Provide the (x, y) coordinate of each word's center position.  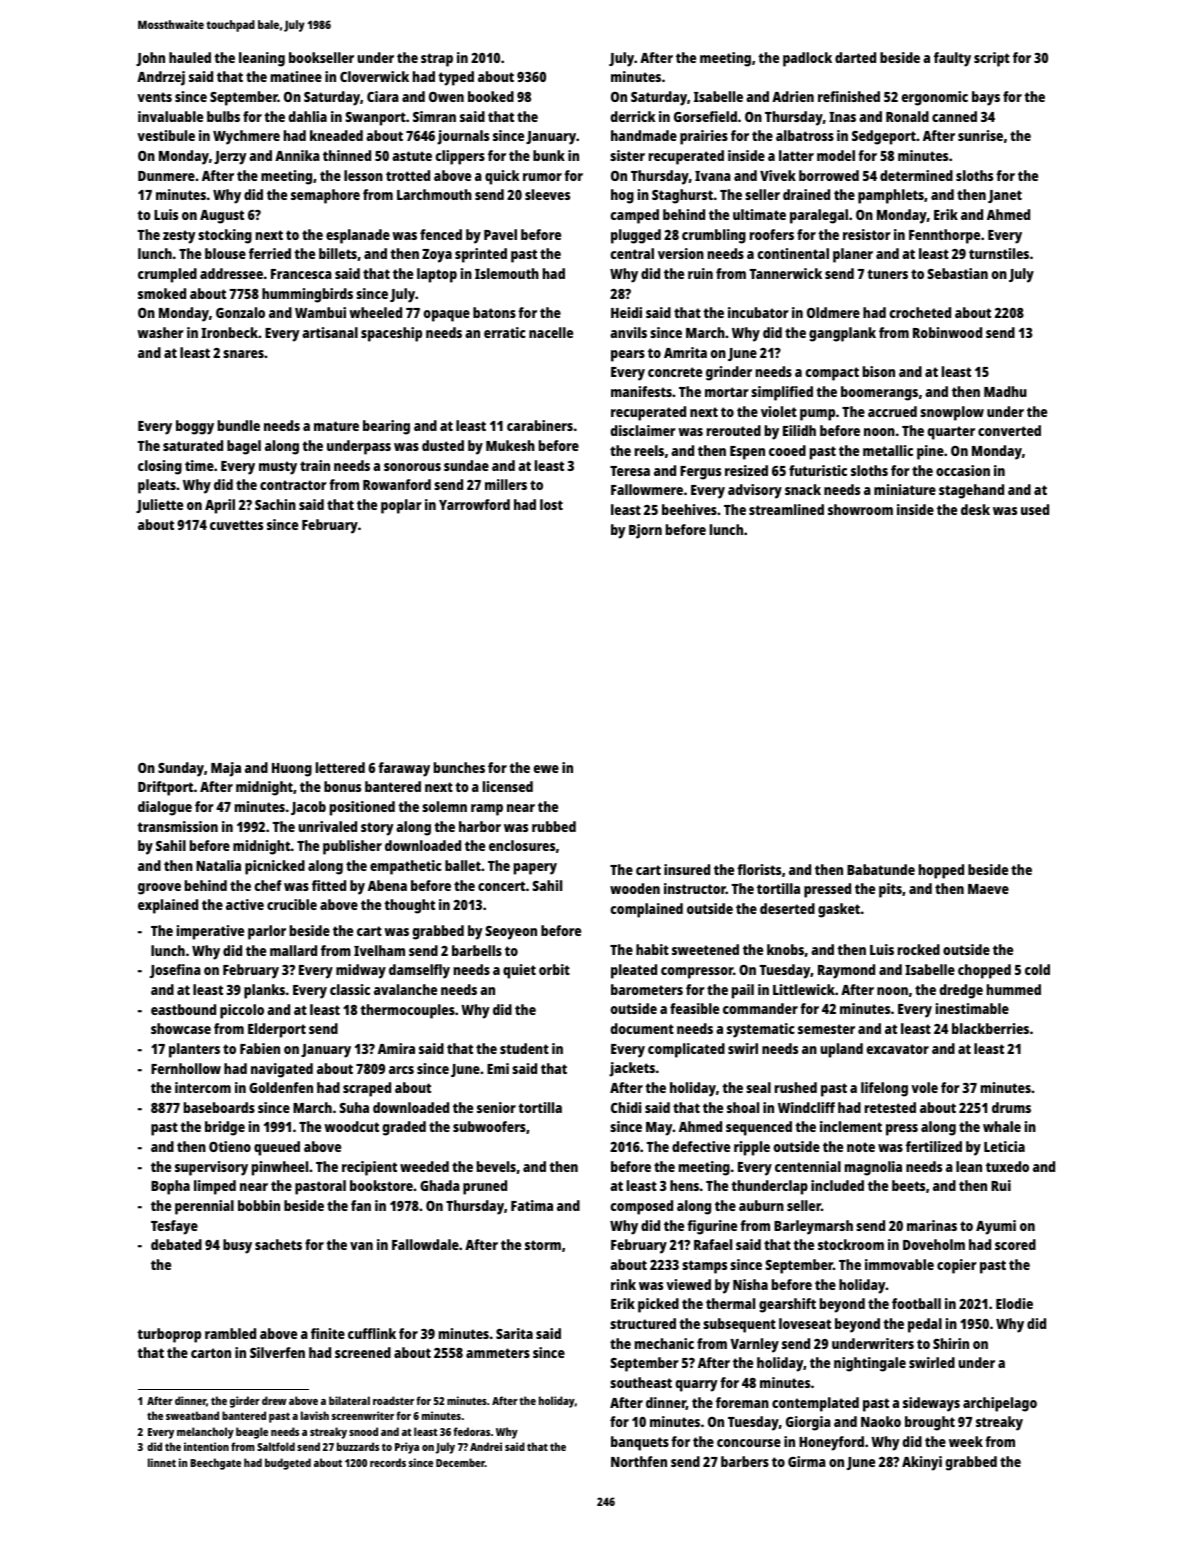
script (992, 59)
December (460, 1462)
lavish (315, 1415)
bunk (549, 155)
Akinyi (922, 1463)
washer (160, 332)
